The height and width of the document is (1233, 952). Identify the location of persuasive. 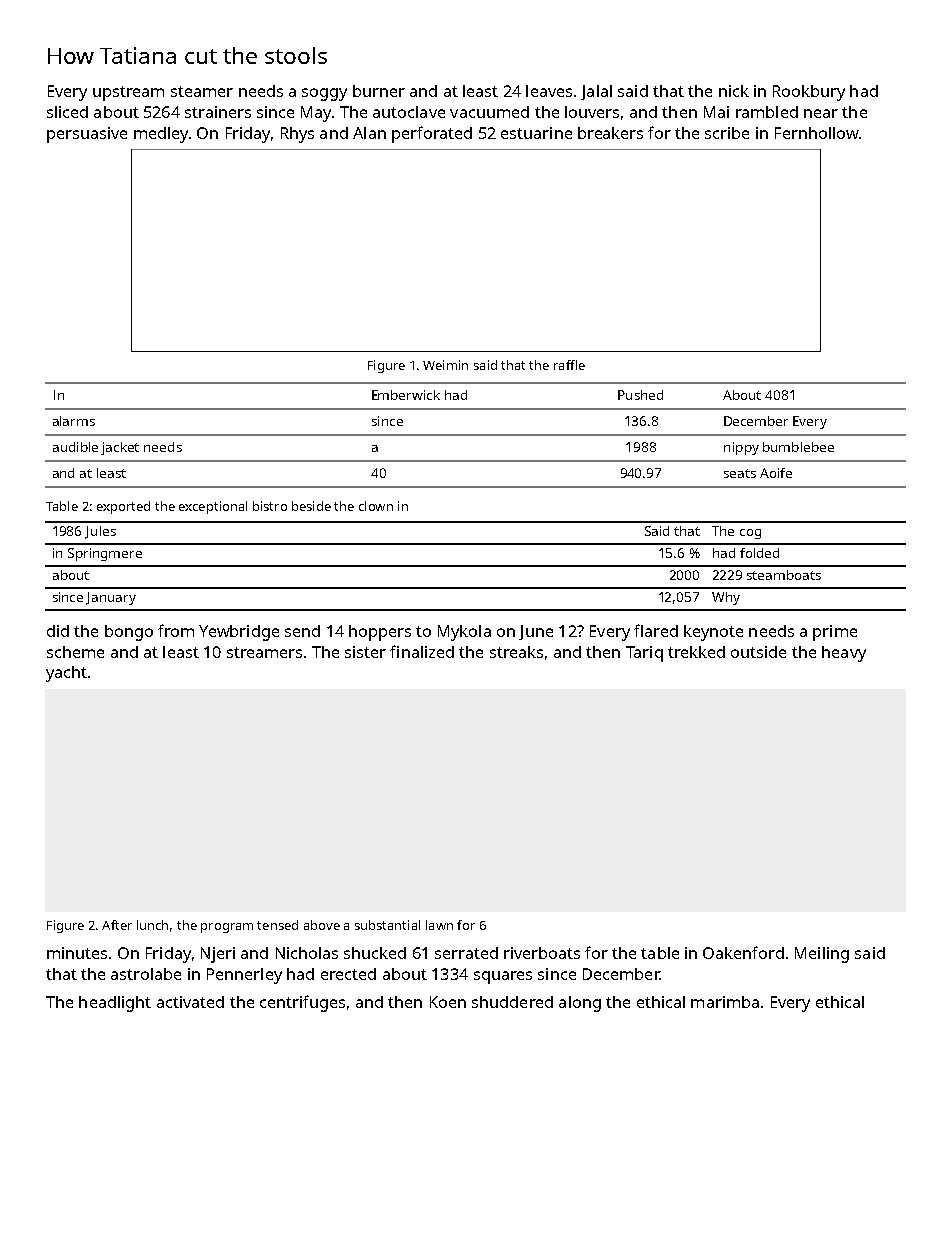
(87, 135).
